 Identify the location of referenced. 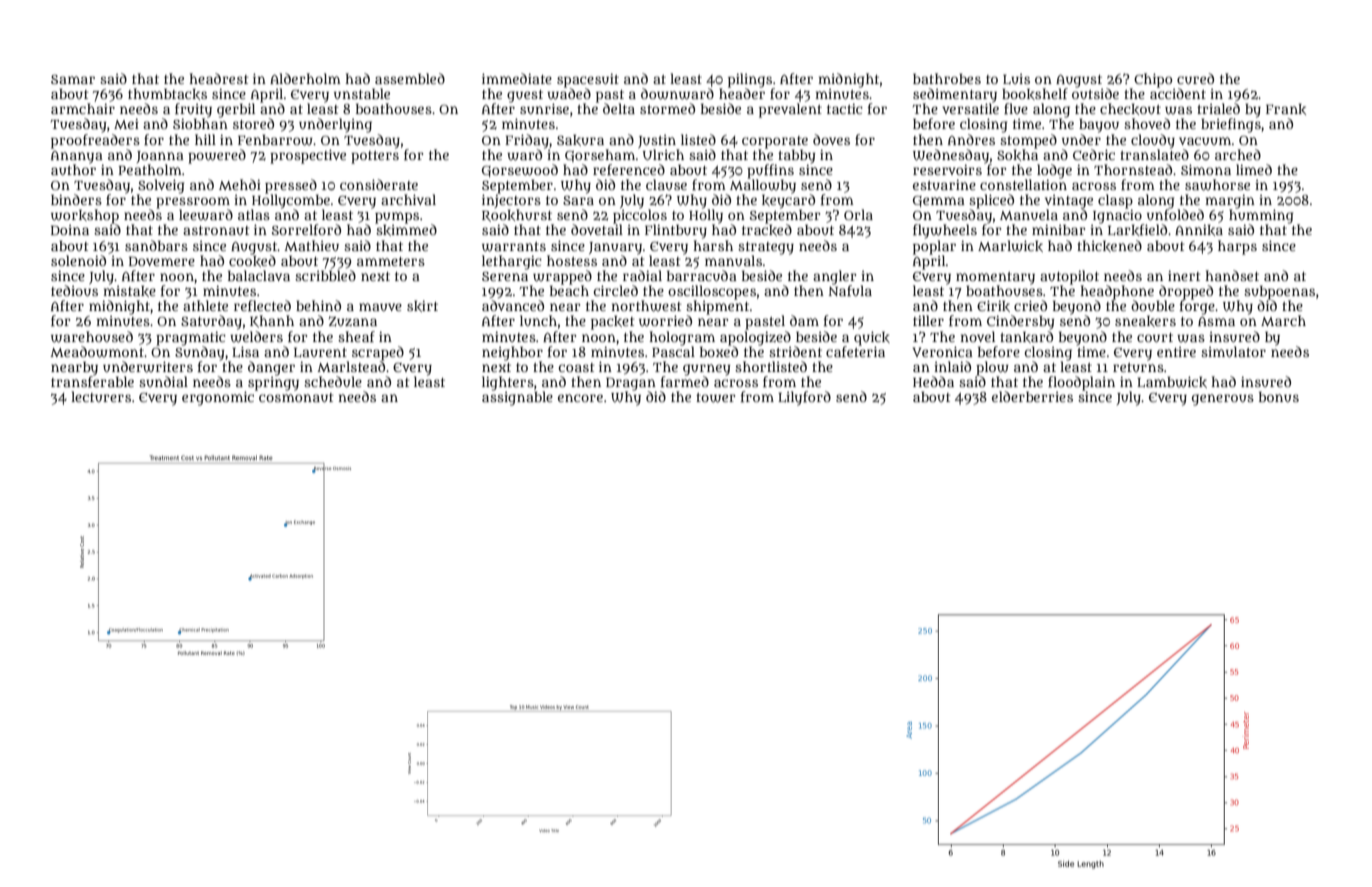
(629, 169).
